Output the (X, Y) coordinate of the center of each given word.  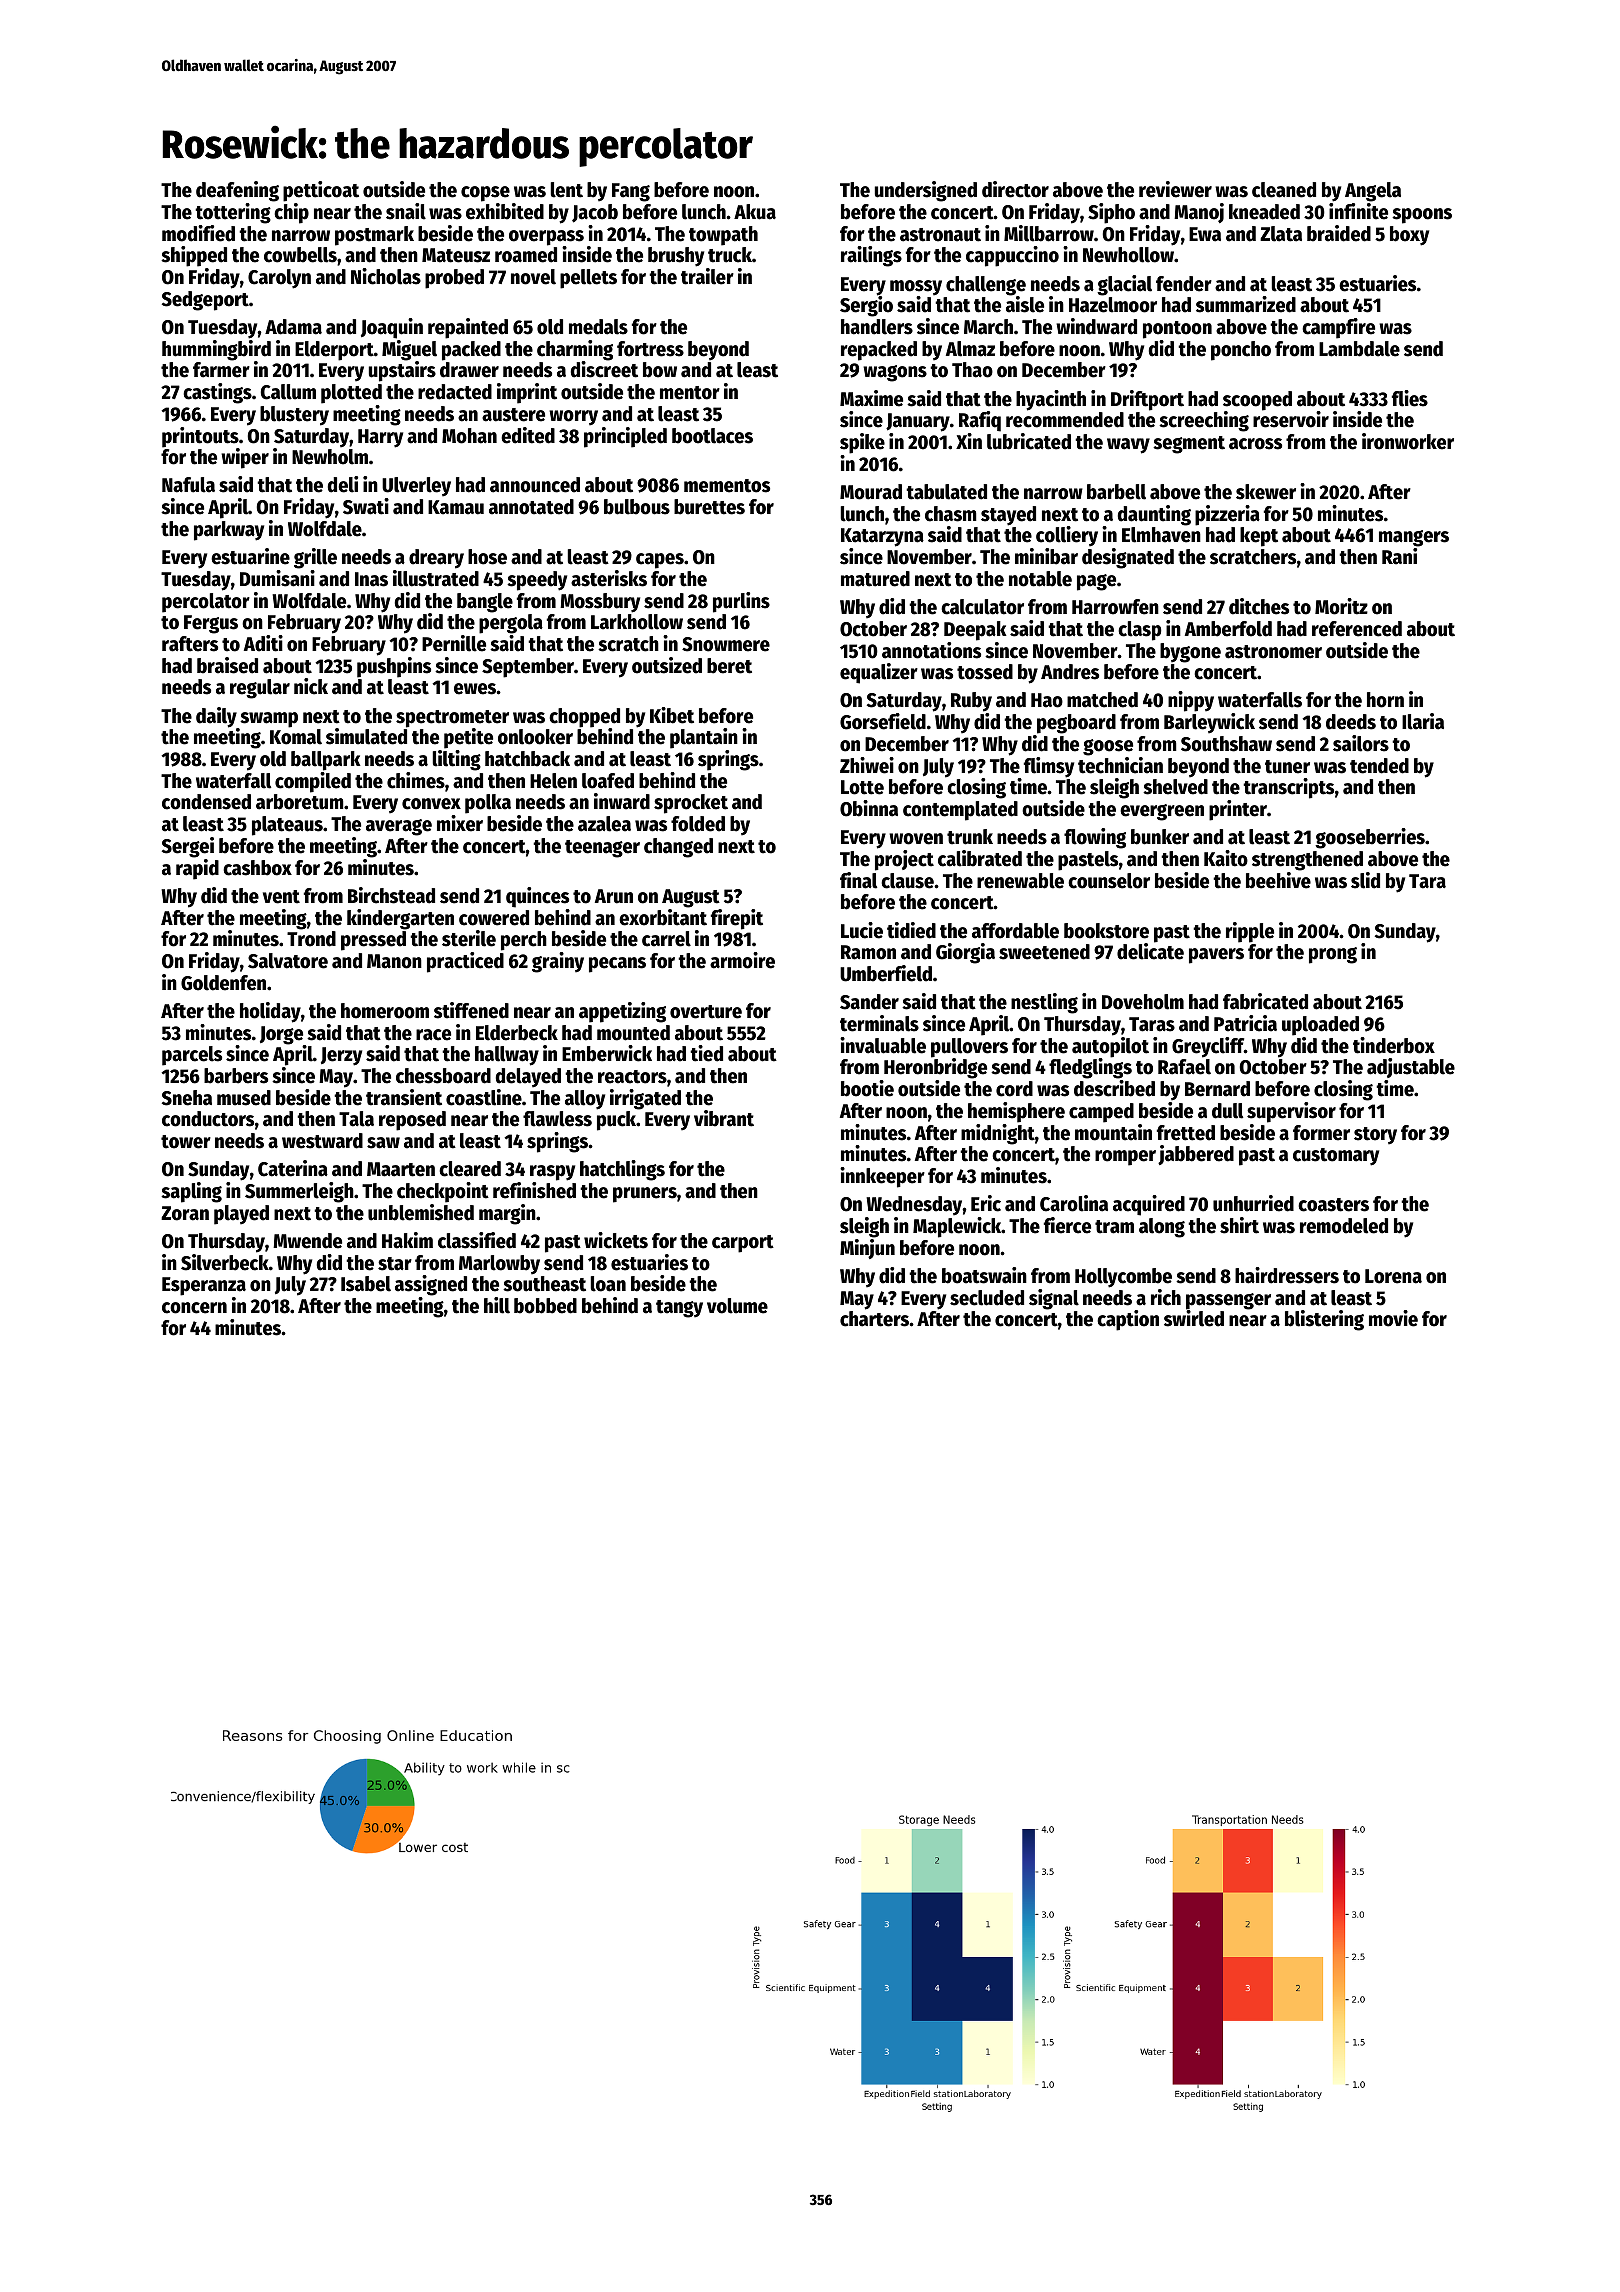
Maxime (871, 398)
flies (1410, 398)
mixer (460, 823)
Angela (1373, 192)
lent (566, 190)
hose (487, 557)
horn (1385, 700)
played (241, 1215)
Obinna (869, 808)
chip (291, 213)
